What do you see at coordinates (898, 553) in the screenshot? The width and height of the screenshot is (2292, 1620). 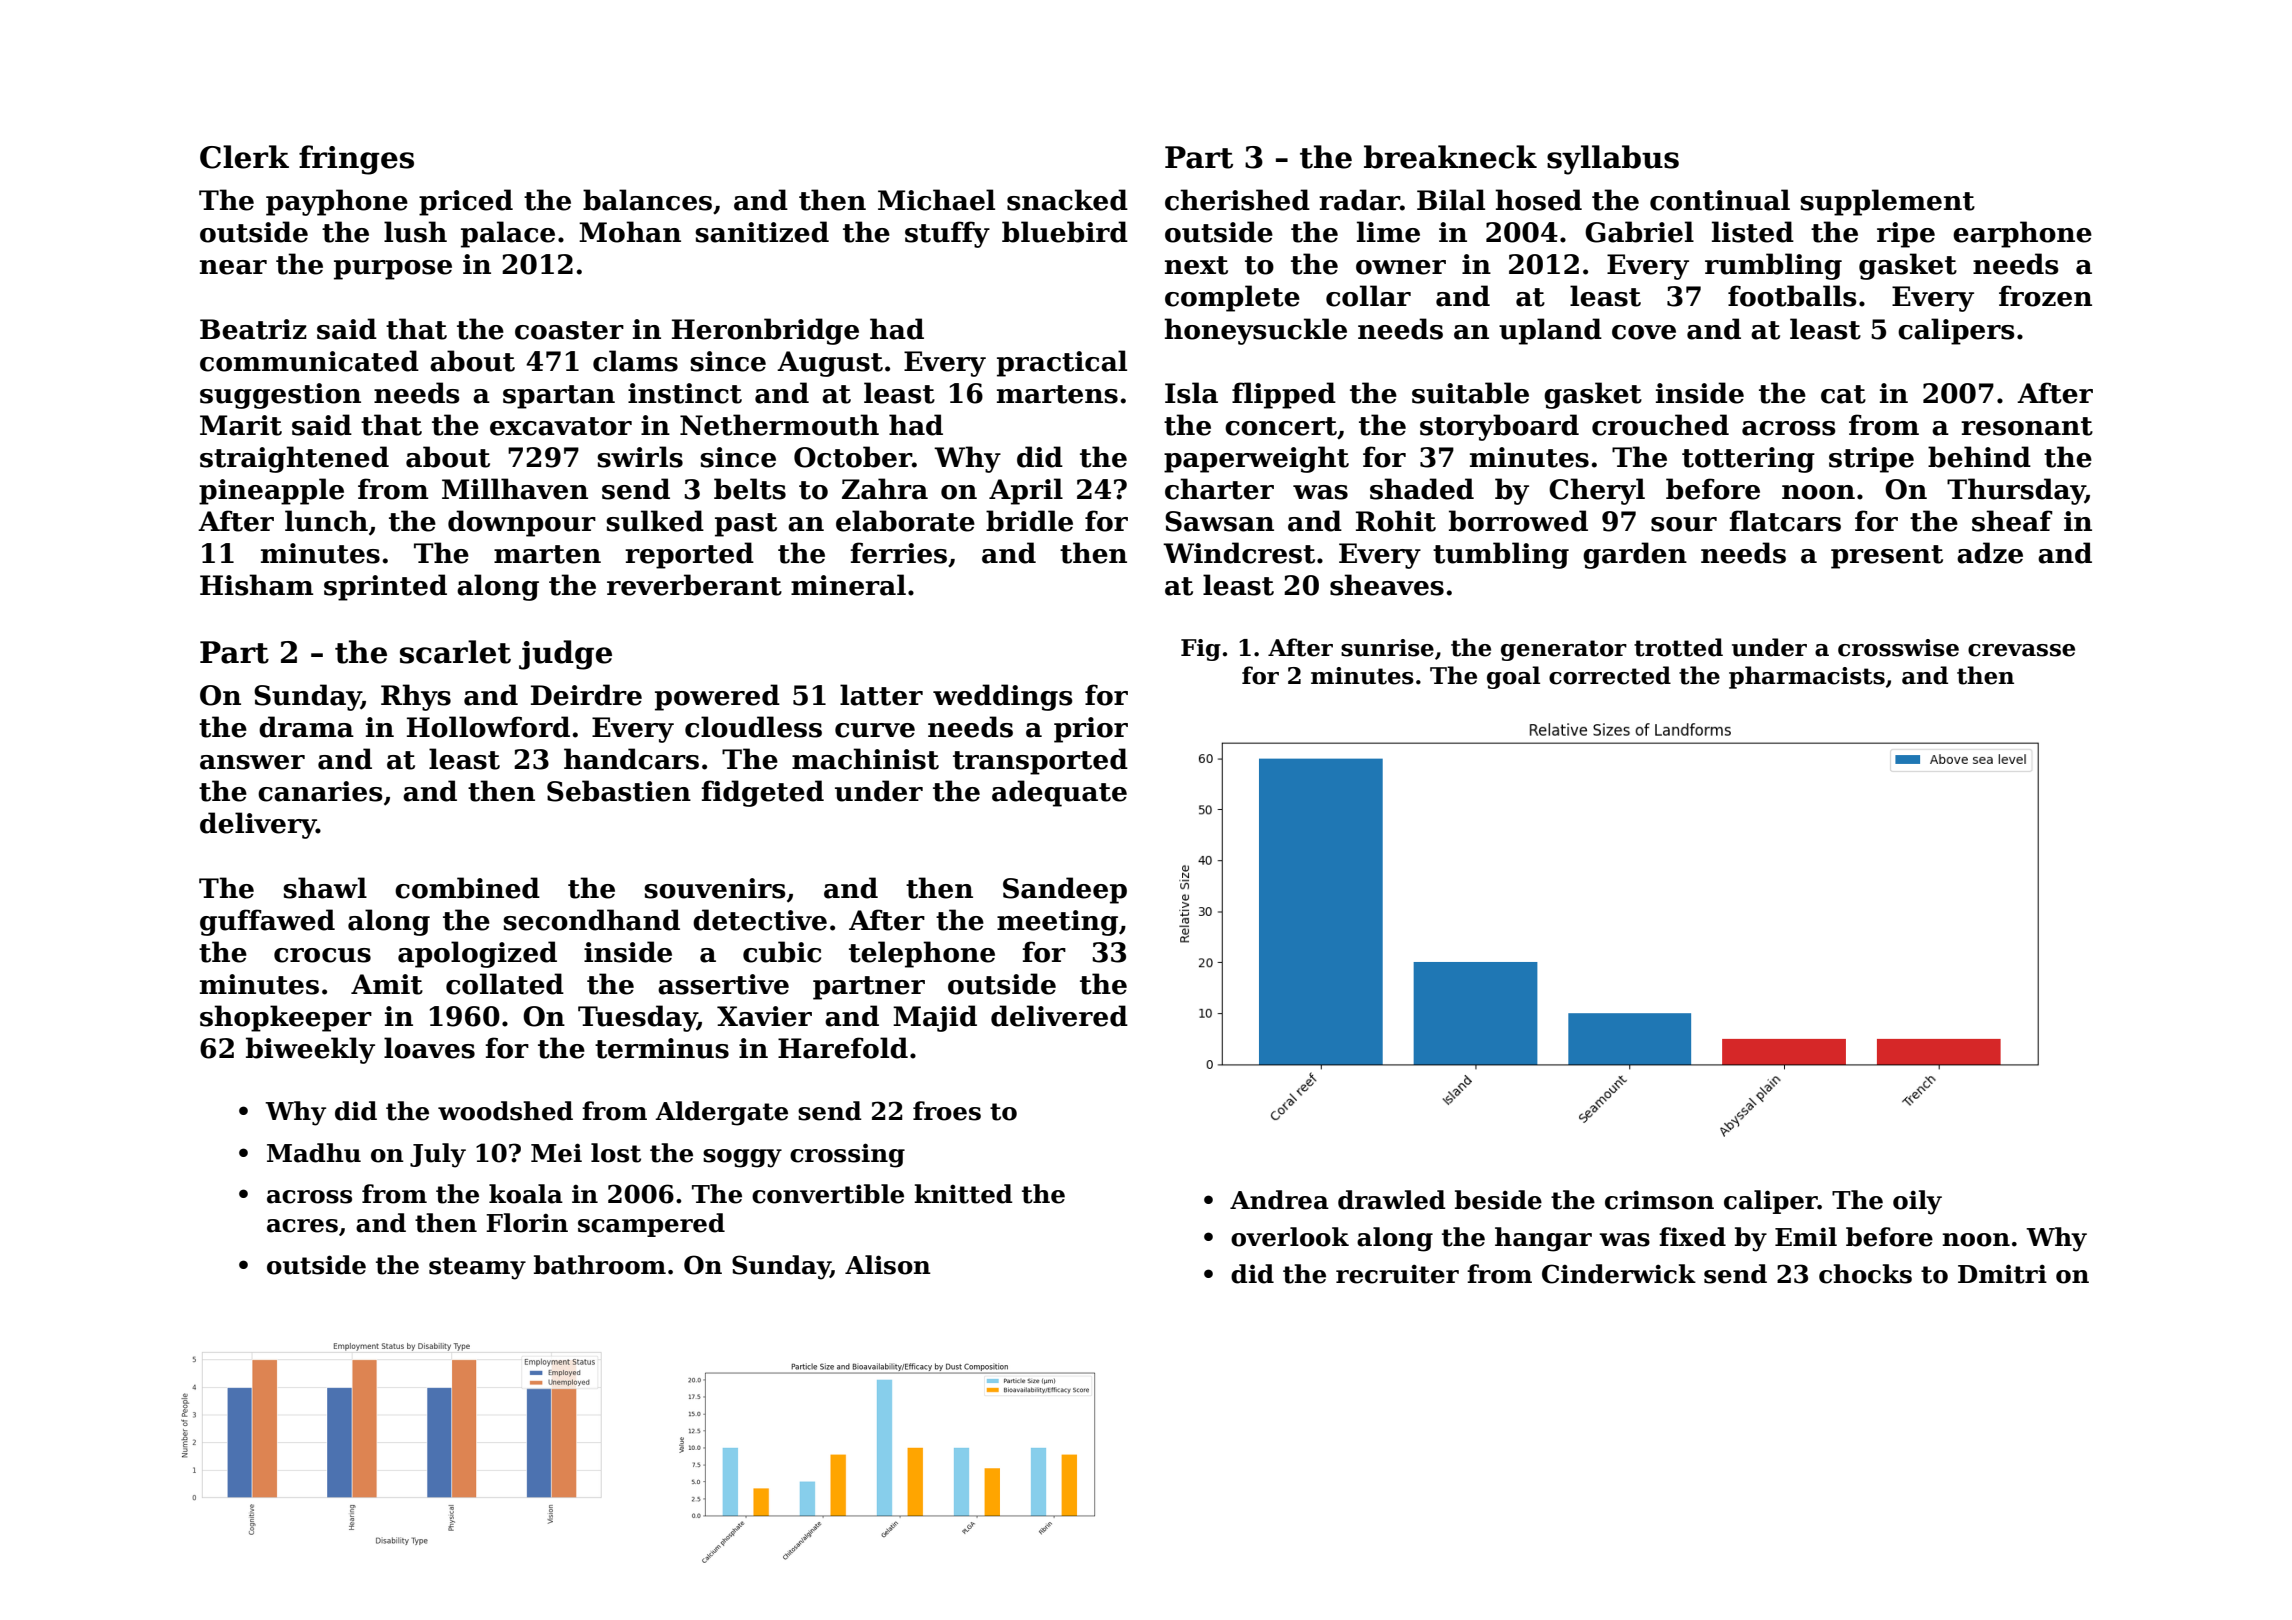 I see `ferries` at bounding box center [898, 553].
